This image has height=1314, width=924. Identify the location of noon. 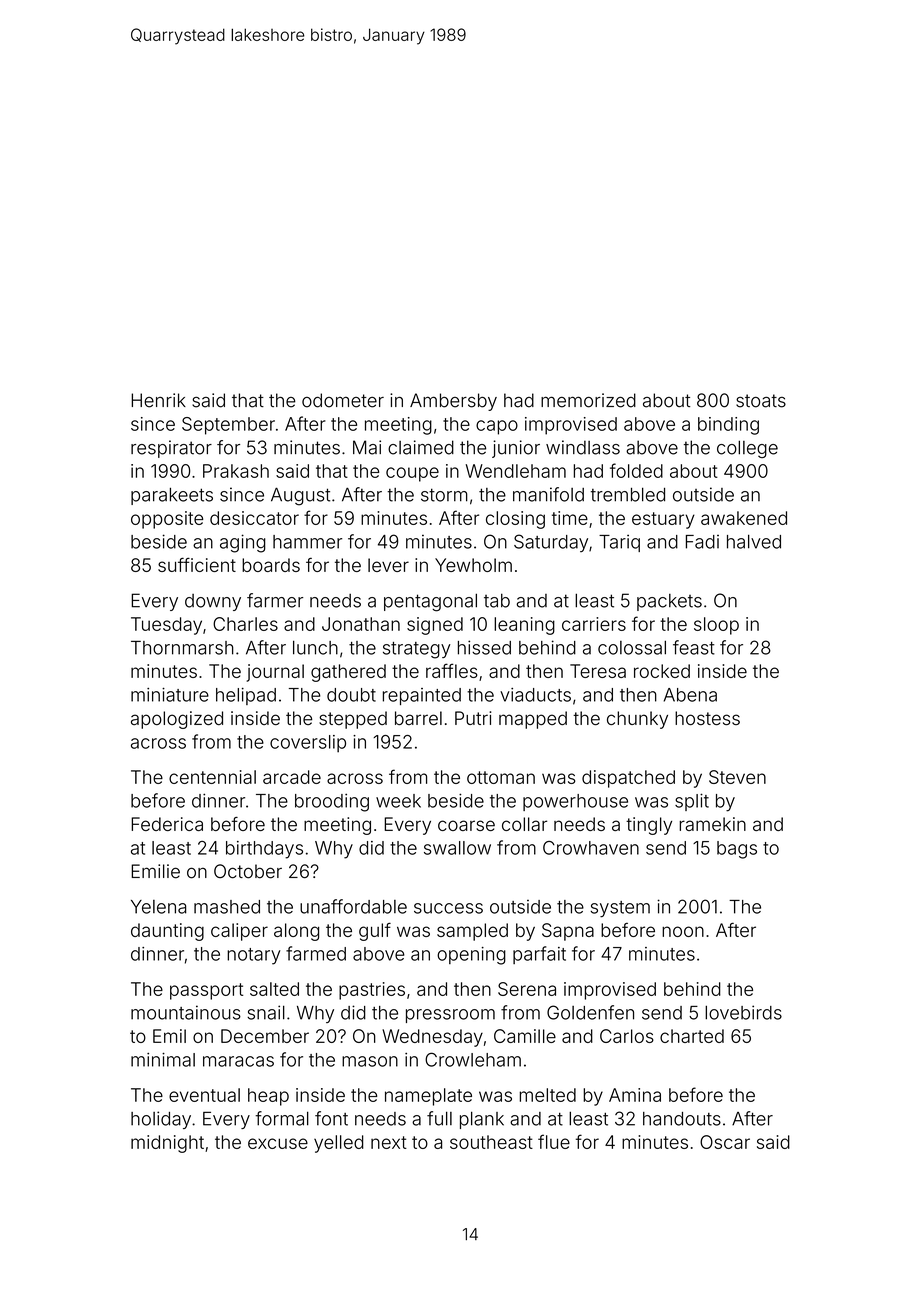
(683, 931).
